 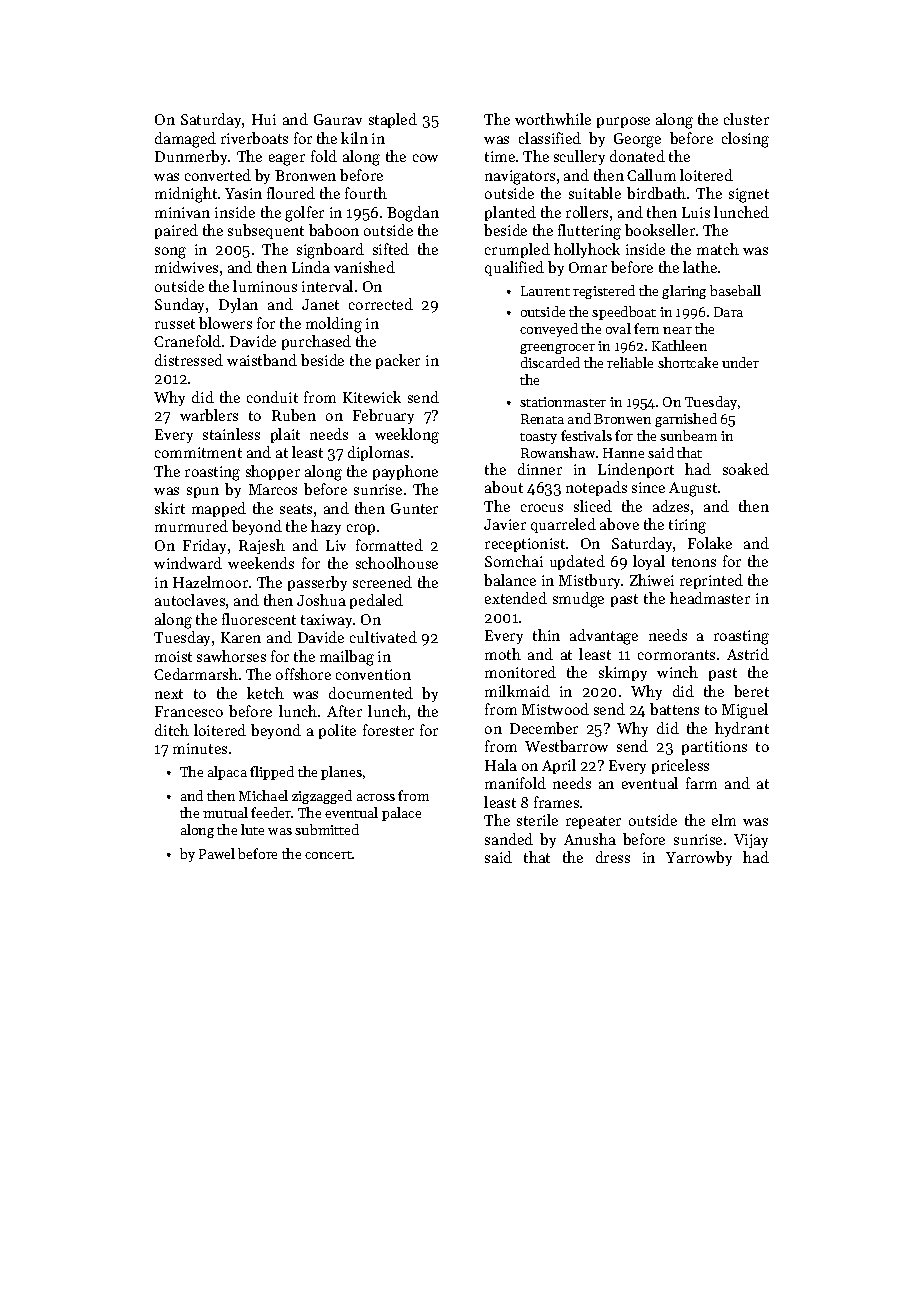 What do you see at coordinates (393, 120) in the page?
I see `stapled` at bounding box center [393, 120].
